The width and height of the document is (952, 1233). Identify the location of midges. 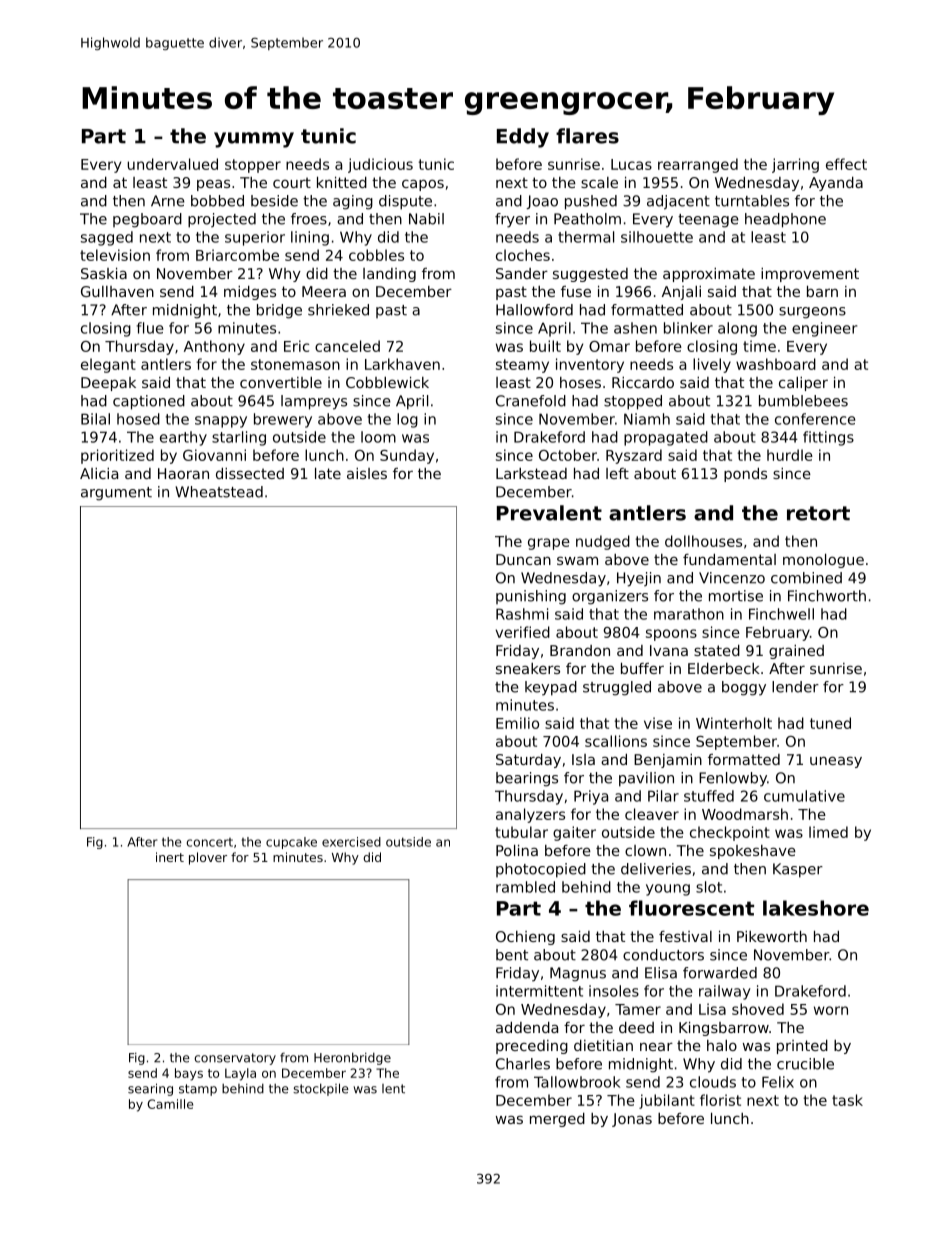
(250, 293).
